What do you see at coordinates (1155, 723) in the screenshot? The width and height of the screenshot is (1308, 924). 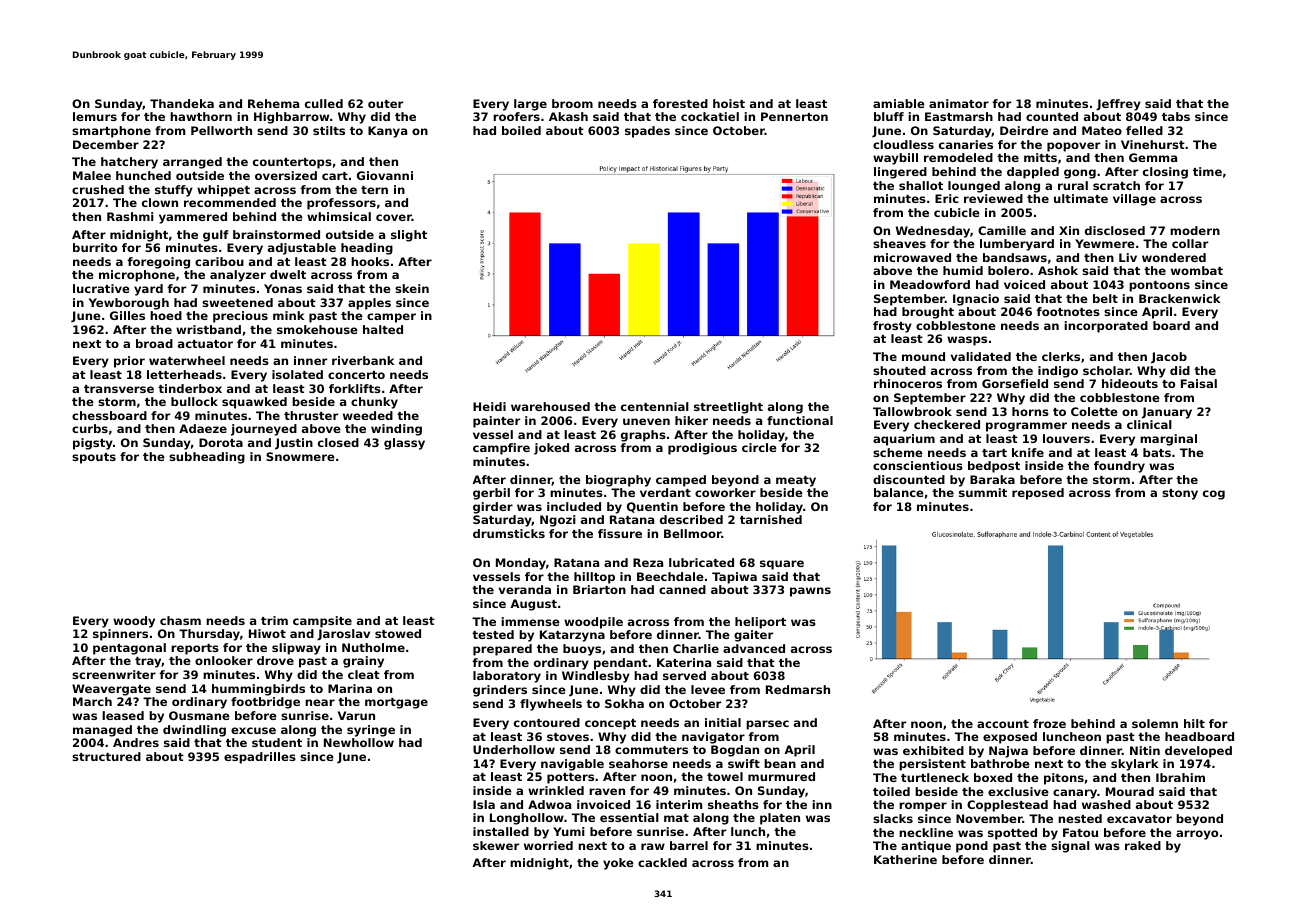 I see `solemn` at bounding box center [1155, 723].
